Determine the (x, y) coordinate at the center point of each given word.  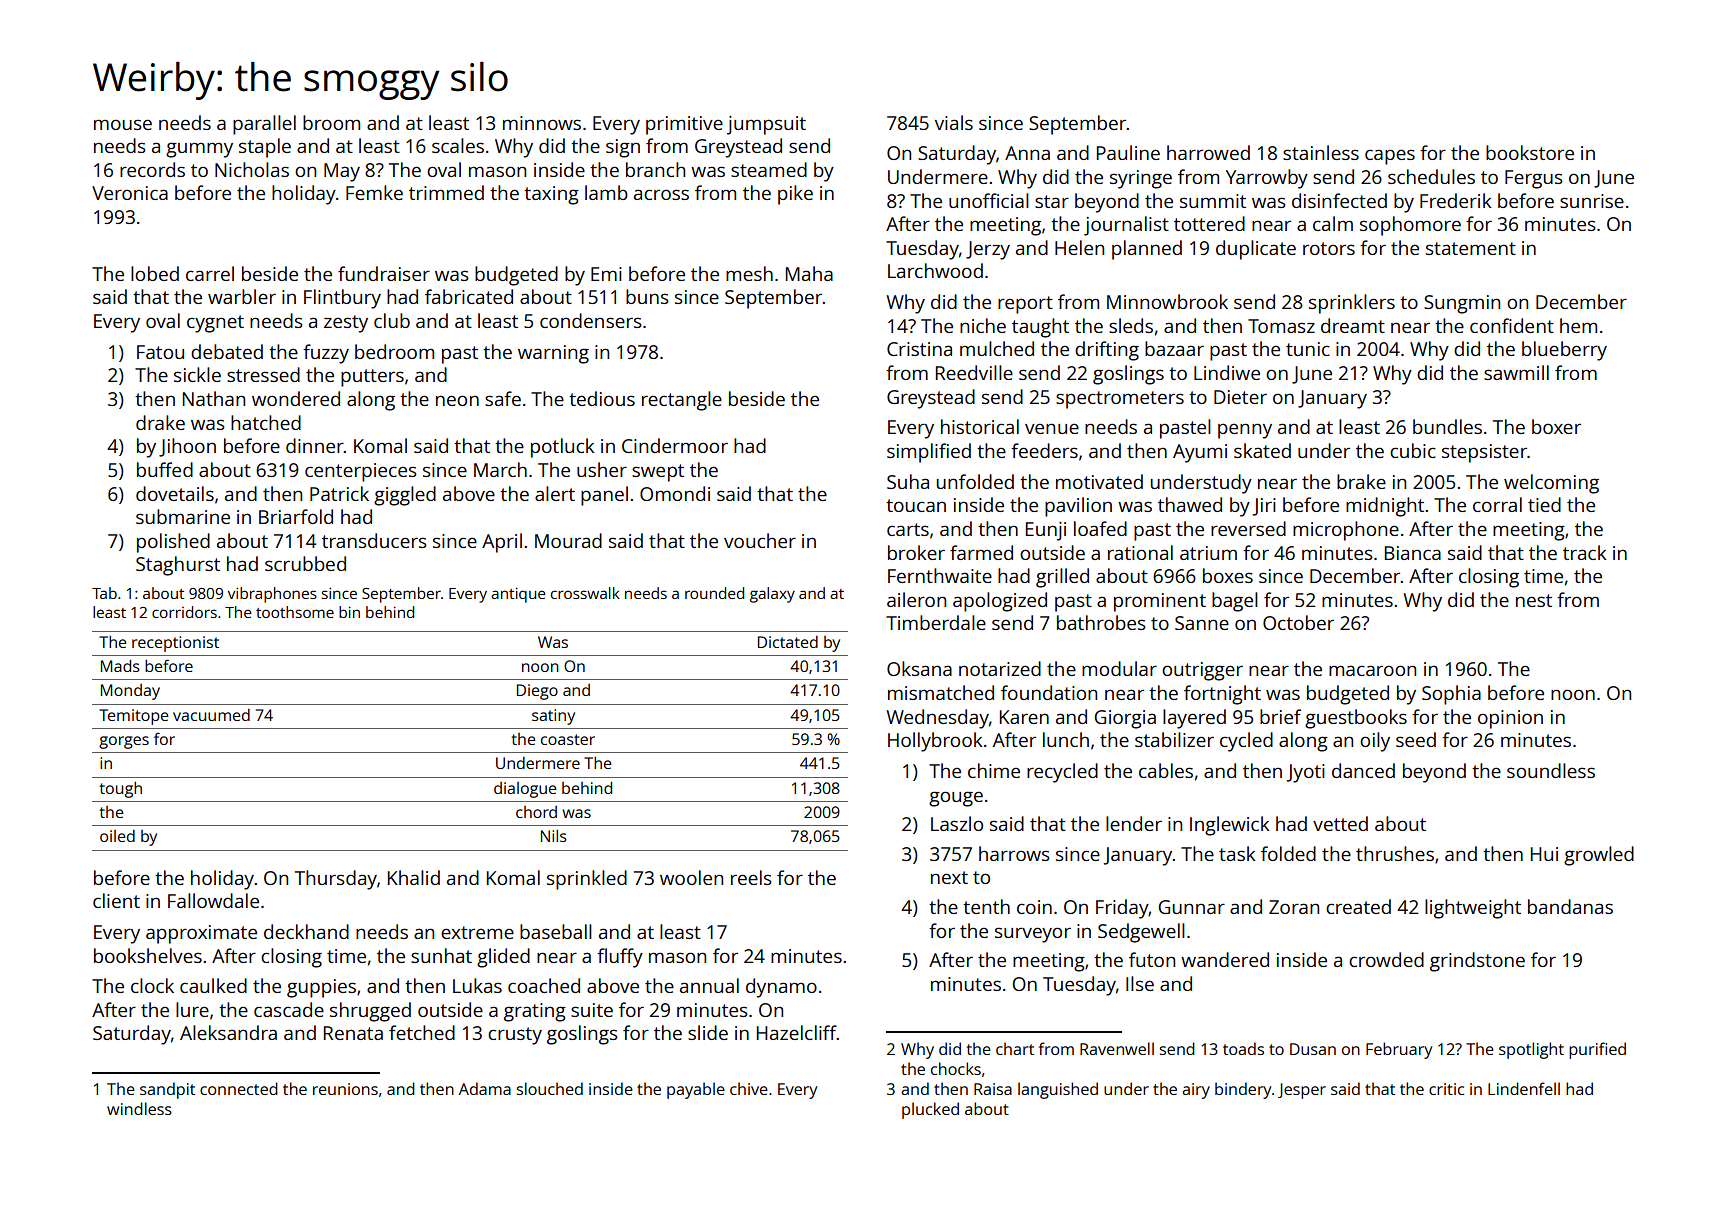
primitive (684, 125)
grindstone (1477, 962)
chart (1015, 1048)
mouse (123, 124)
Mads (120, 666)
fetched (422, 1032)
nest (1534, 600)
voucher (760, 540)
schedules (1431, 176)
